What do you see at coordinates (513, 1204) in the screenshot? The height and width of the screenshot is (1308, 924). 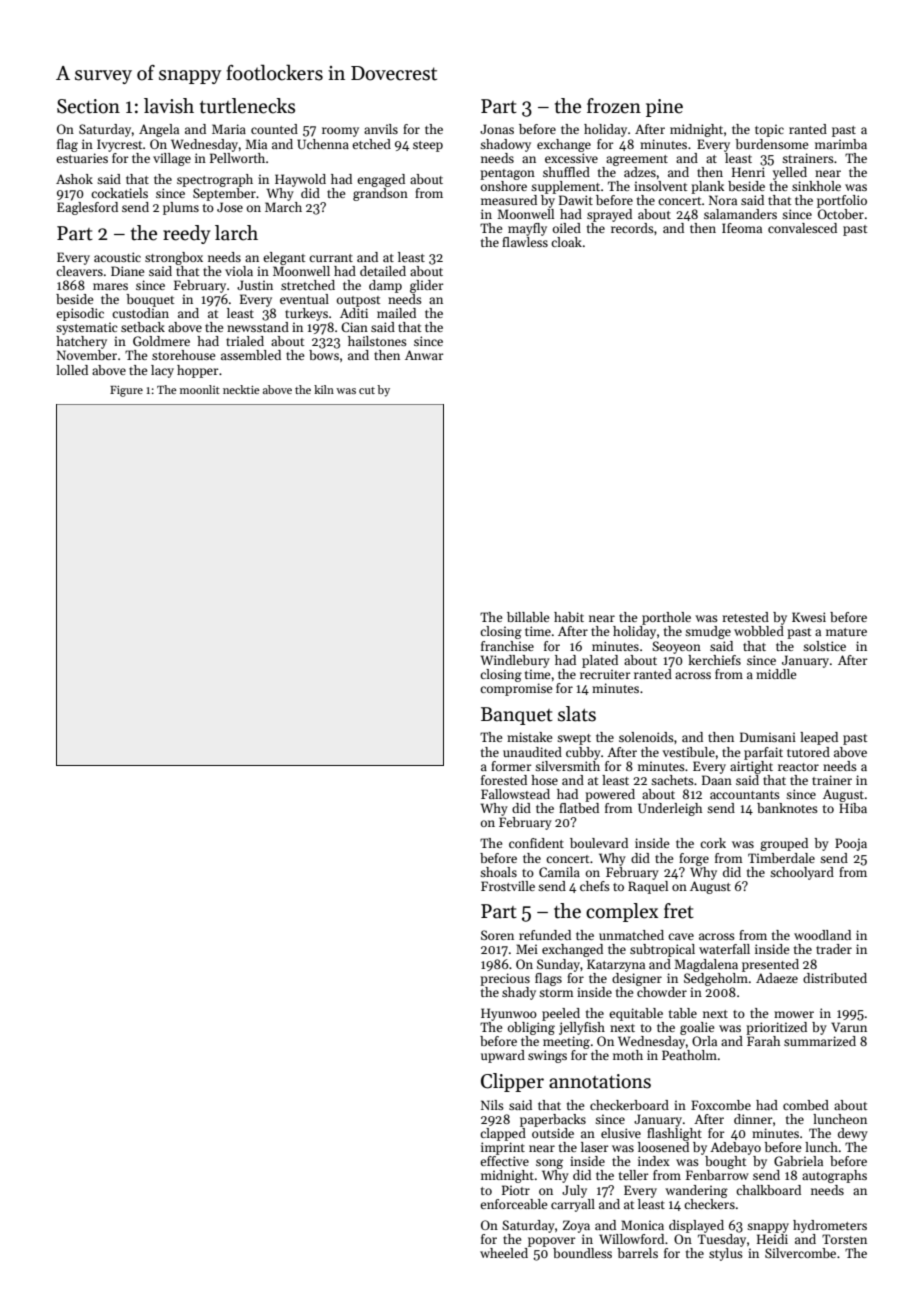 I see `enforceable` at bounding box center [513, 1204].
